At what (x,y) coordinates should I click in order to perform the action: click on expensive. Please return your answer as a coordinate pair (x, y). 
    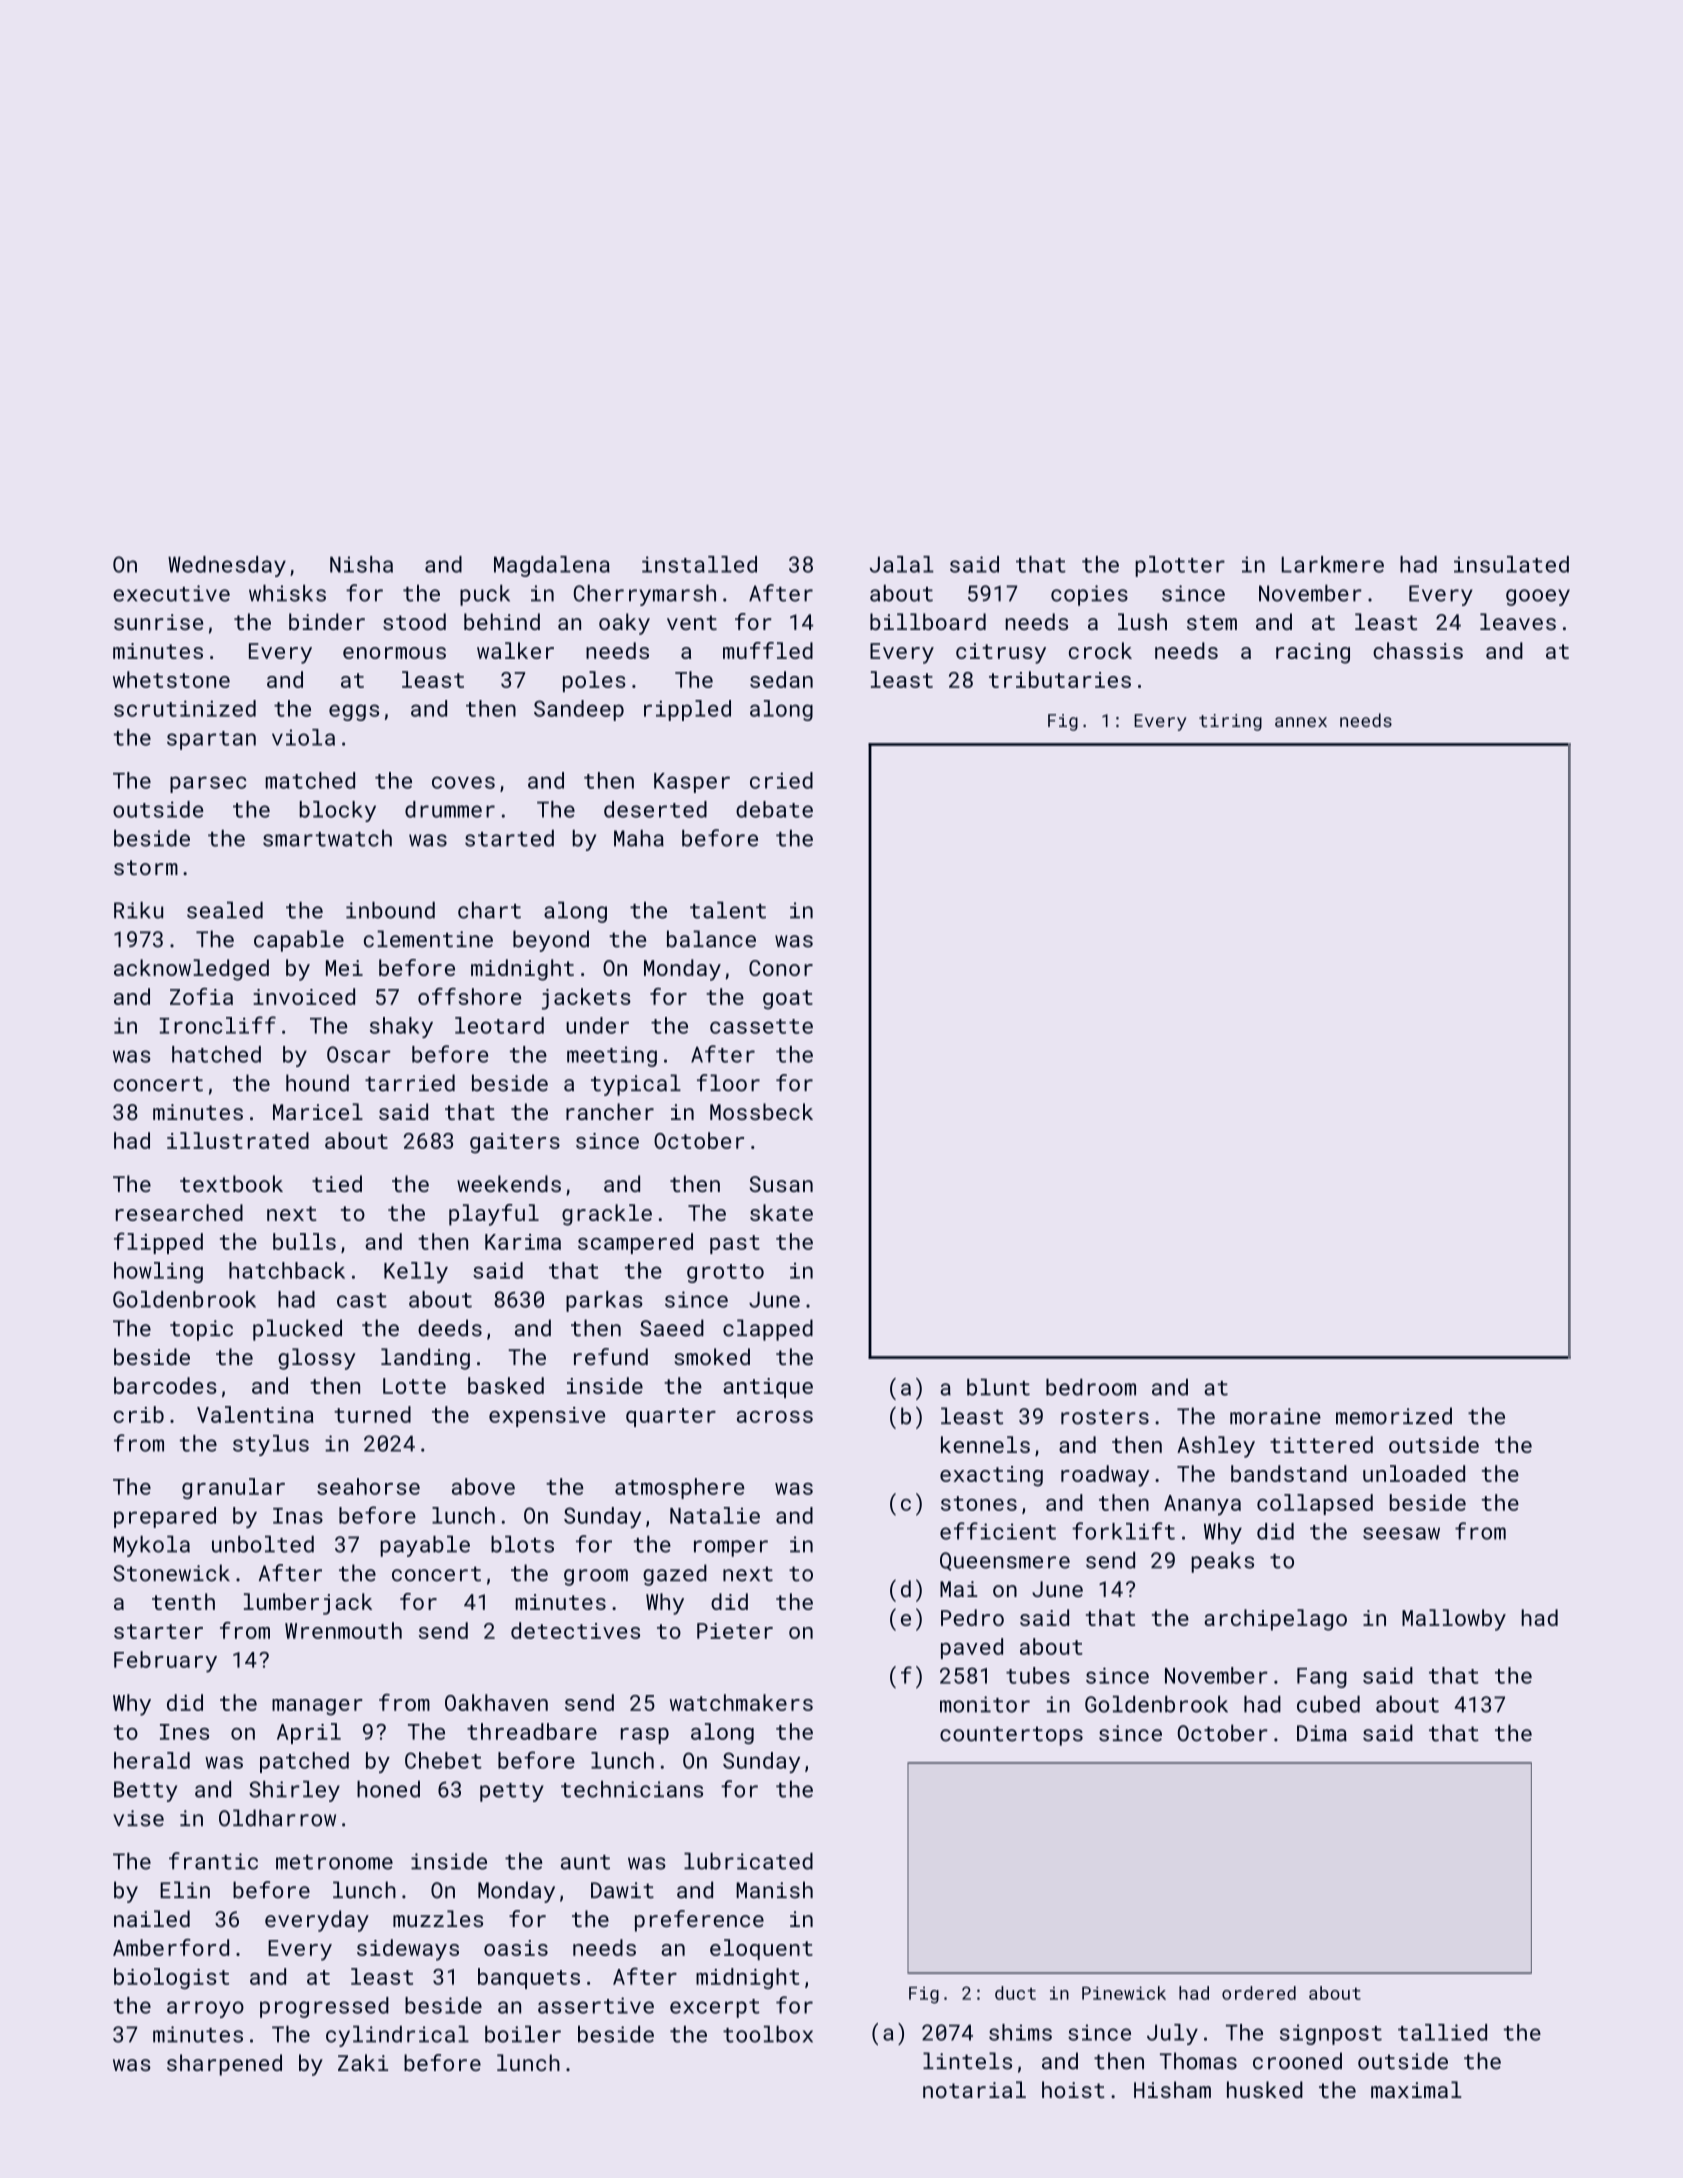
    Looking at the image, I should click on (547, 1417).
